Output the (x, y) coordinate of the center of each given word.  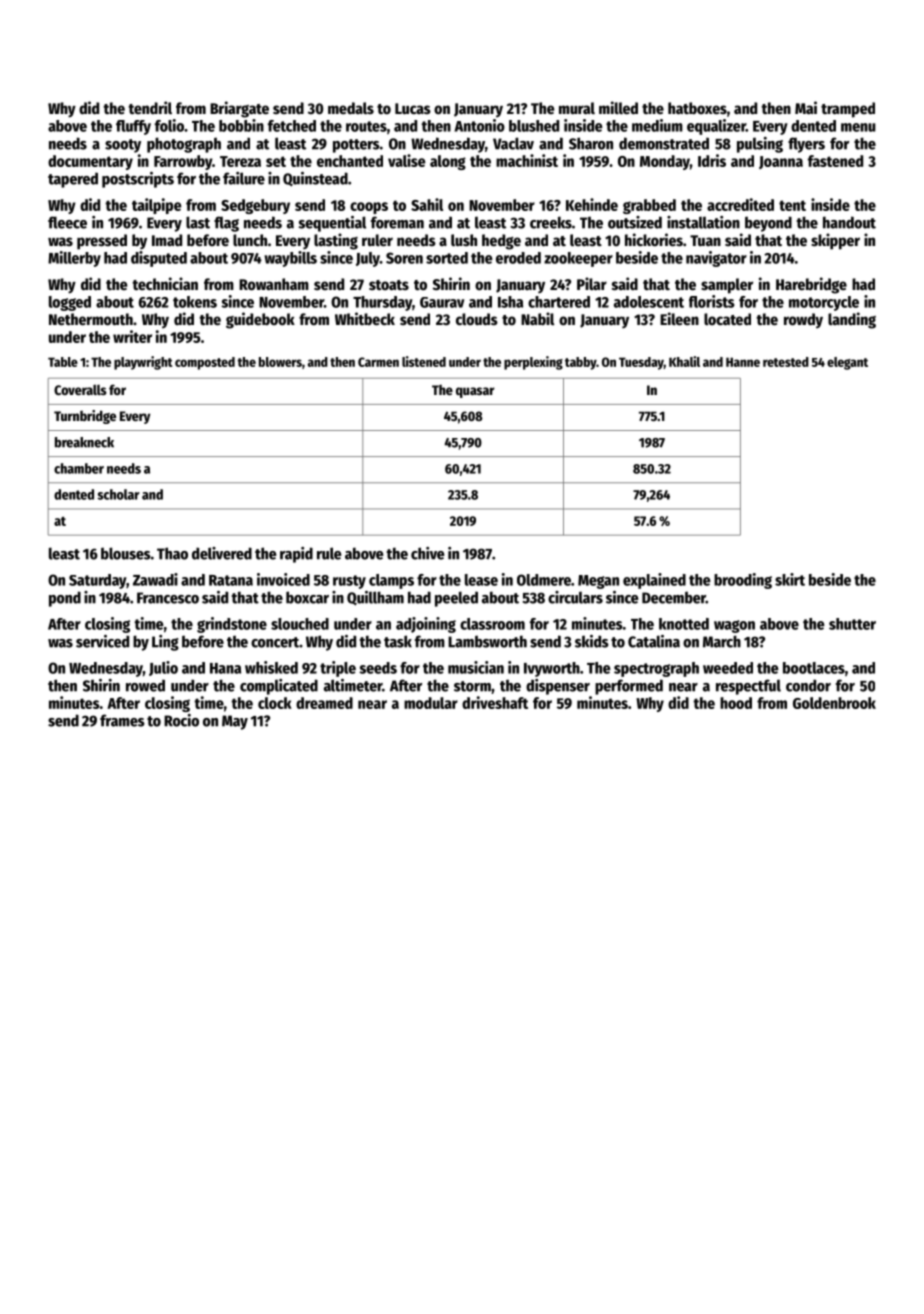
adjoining (426, 625)
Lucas (413, 108)
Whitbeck (365, 319)
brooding (743, 581)
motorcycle (824, 303)
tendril (150, 108)
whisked (271, 667)
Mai (806, 107)
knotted (684, 624)
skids (592, 641)
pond (65, 599)
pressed (102, 242)
